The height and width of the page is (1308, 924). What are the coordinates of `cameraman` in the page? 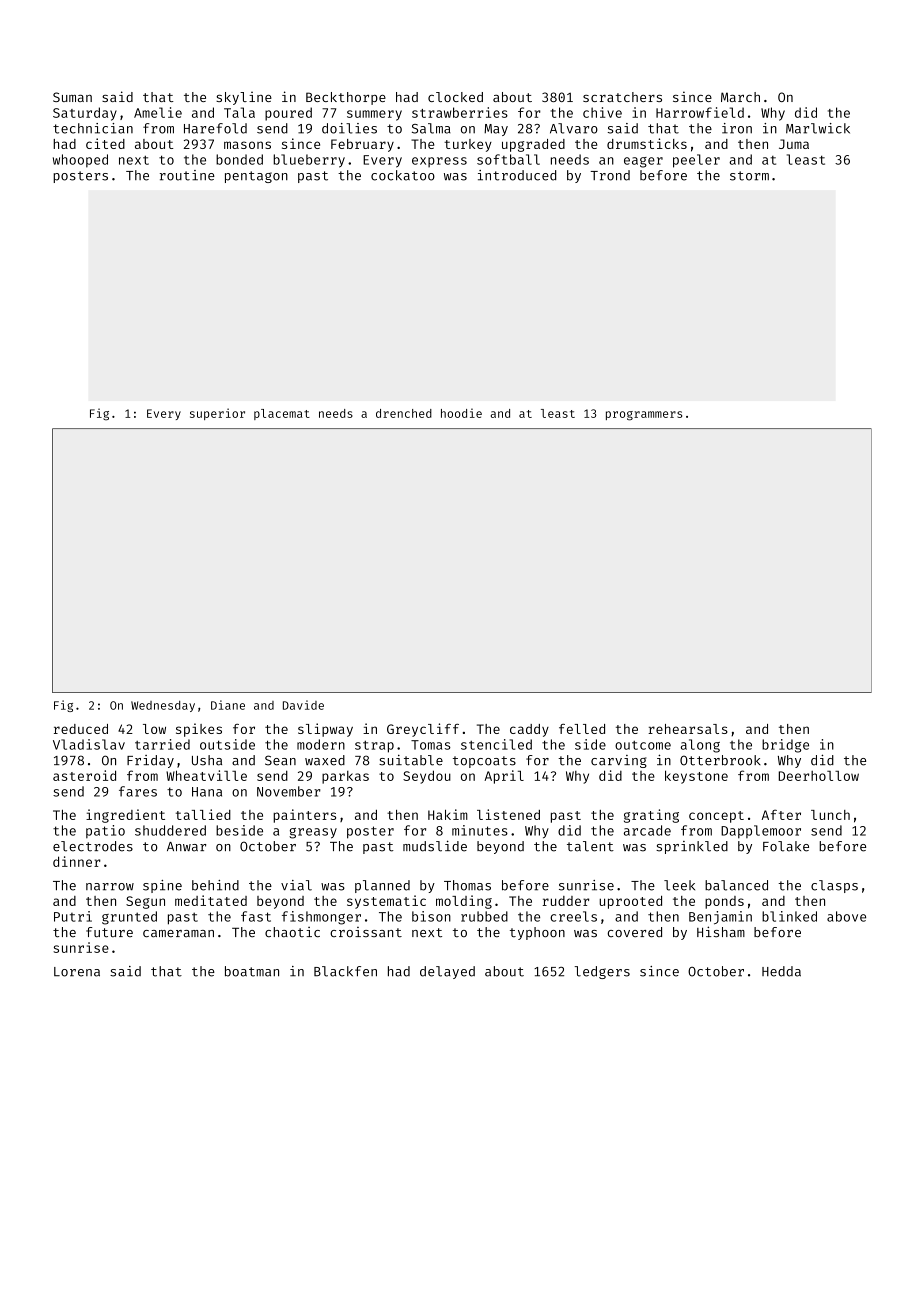 It's located at (178, 934).
